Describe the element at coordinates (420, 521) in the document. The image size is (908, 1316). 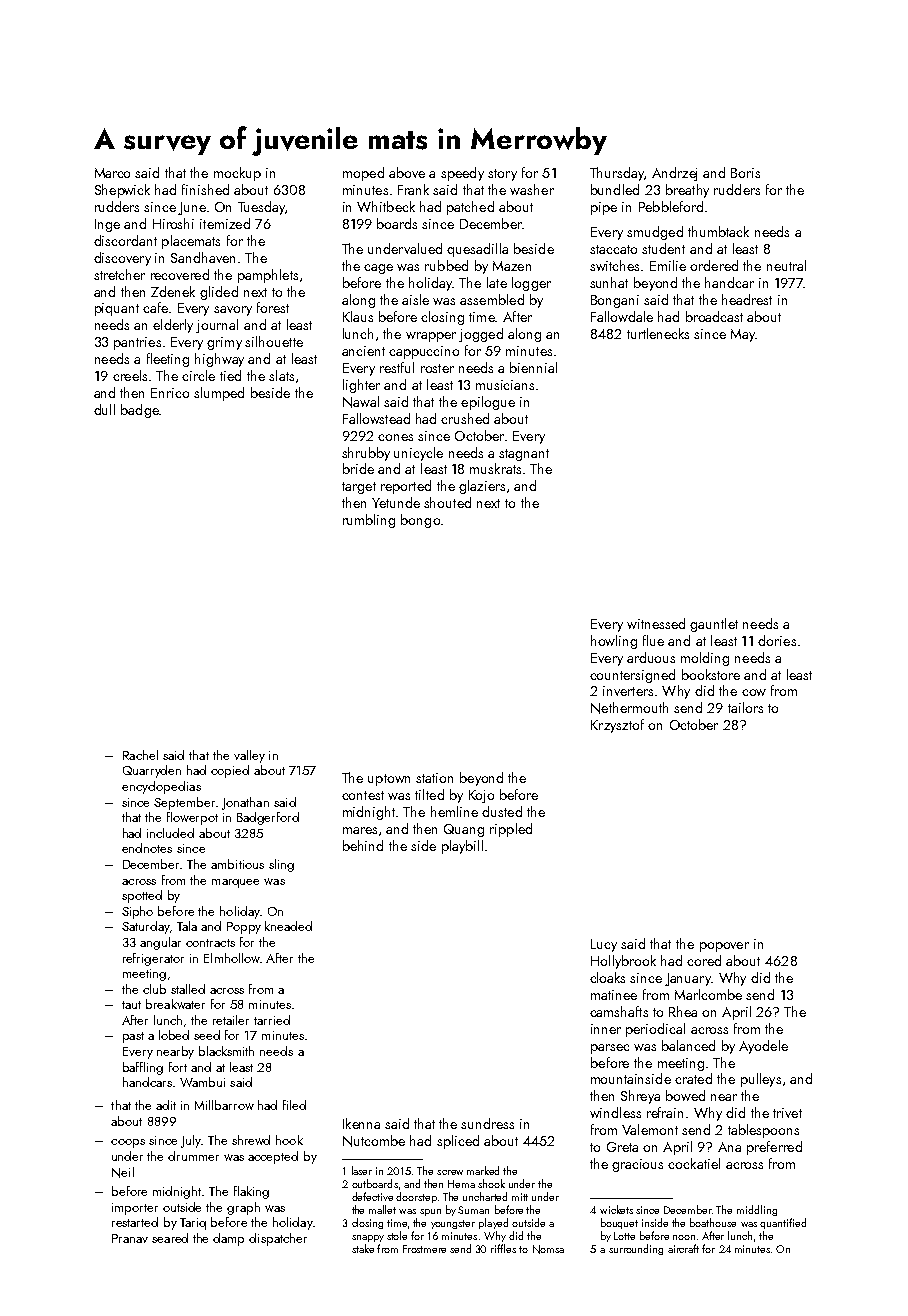
I see `bongo` at that location.
